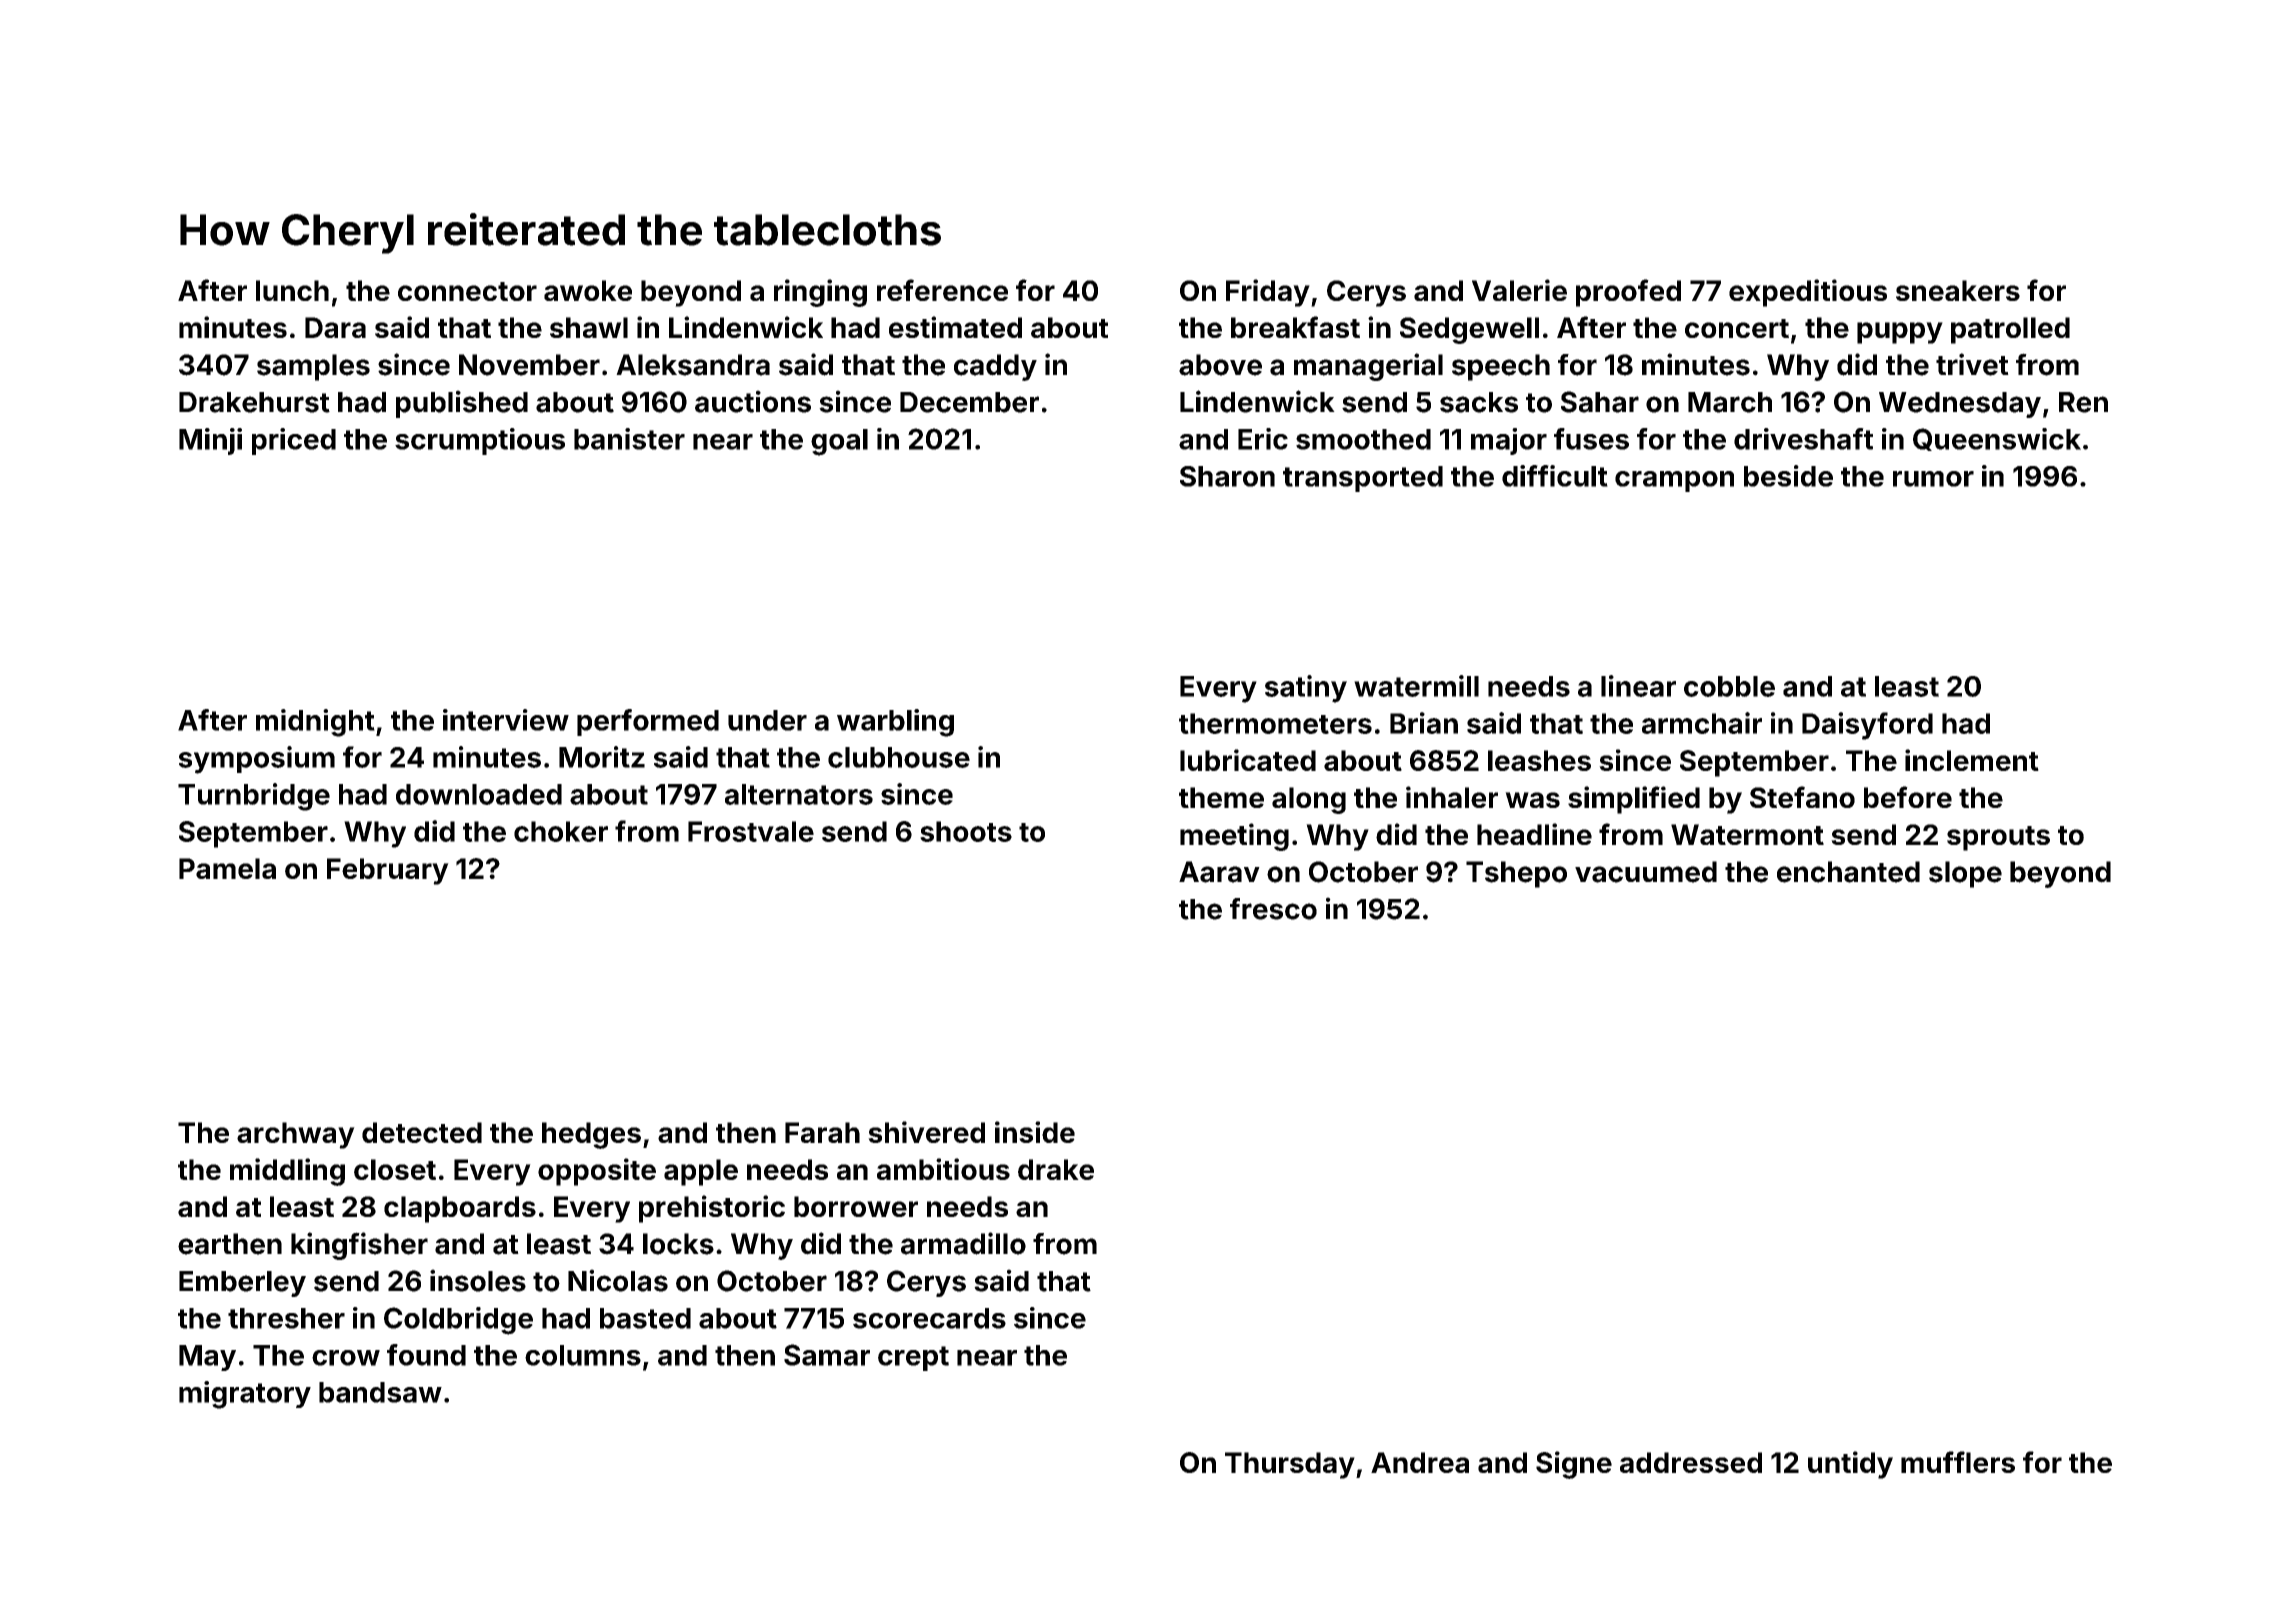  What do you see at coordinates (1273, 909) in the screenshot?
I see `fresco` at bounding box center [1273, 909].
